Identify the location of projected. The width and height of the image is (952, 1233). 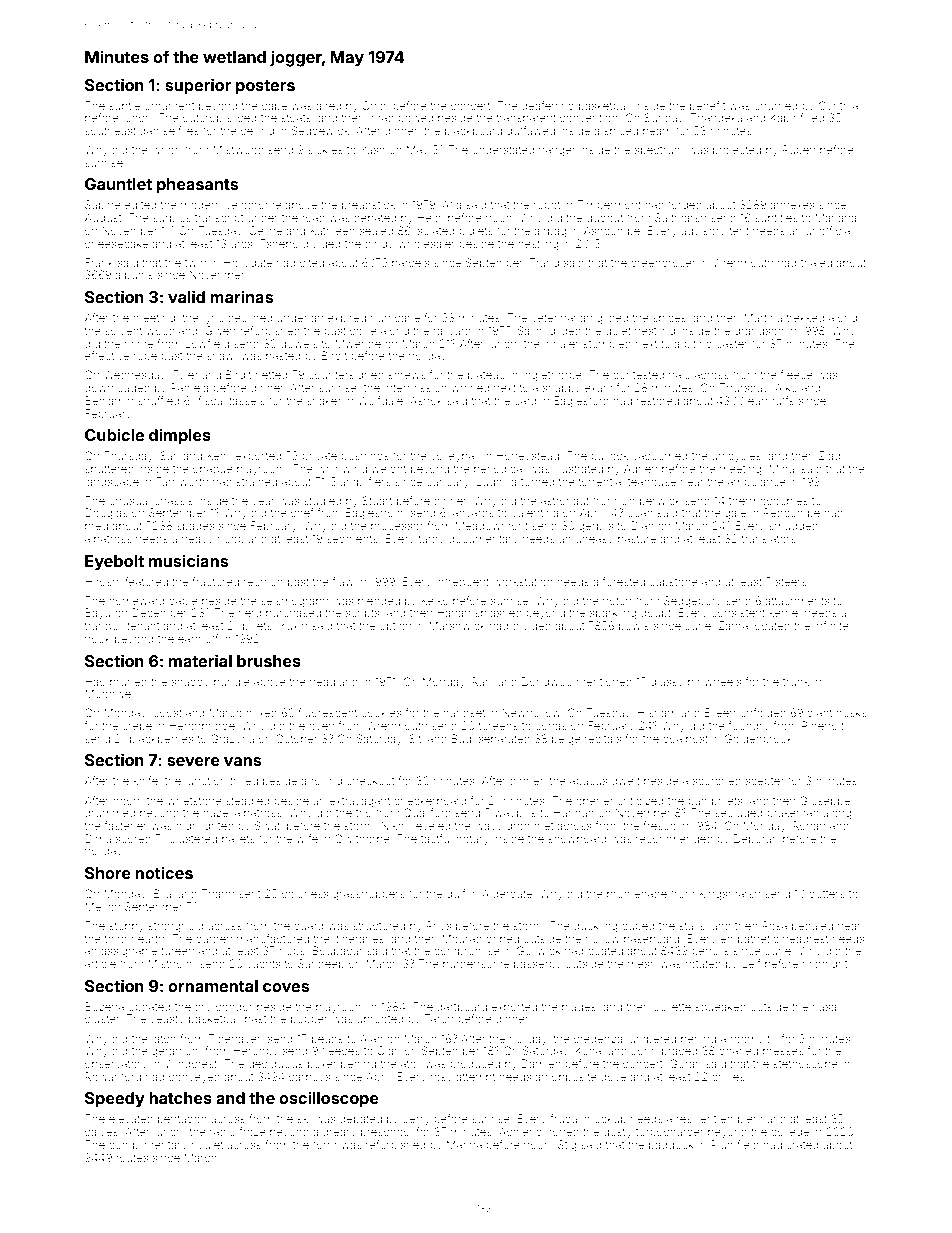
(737, 151).
